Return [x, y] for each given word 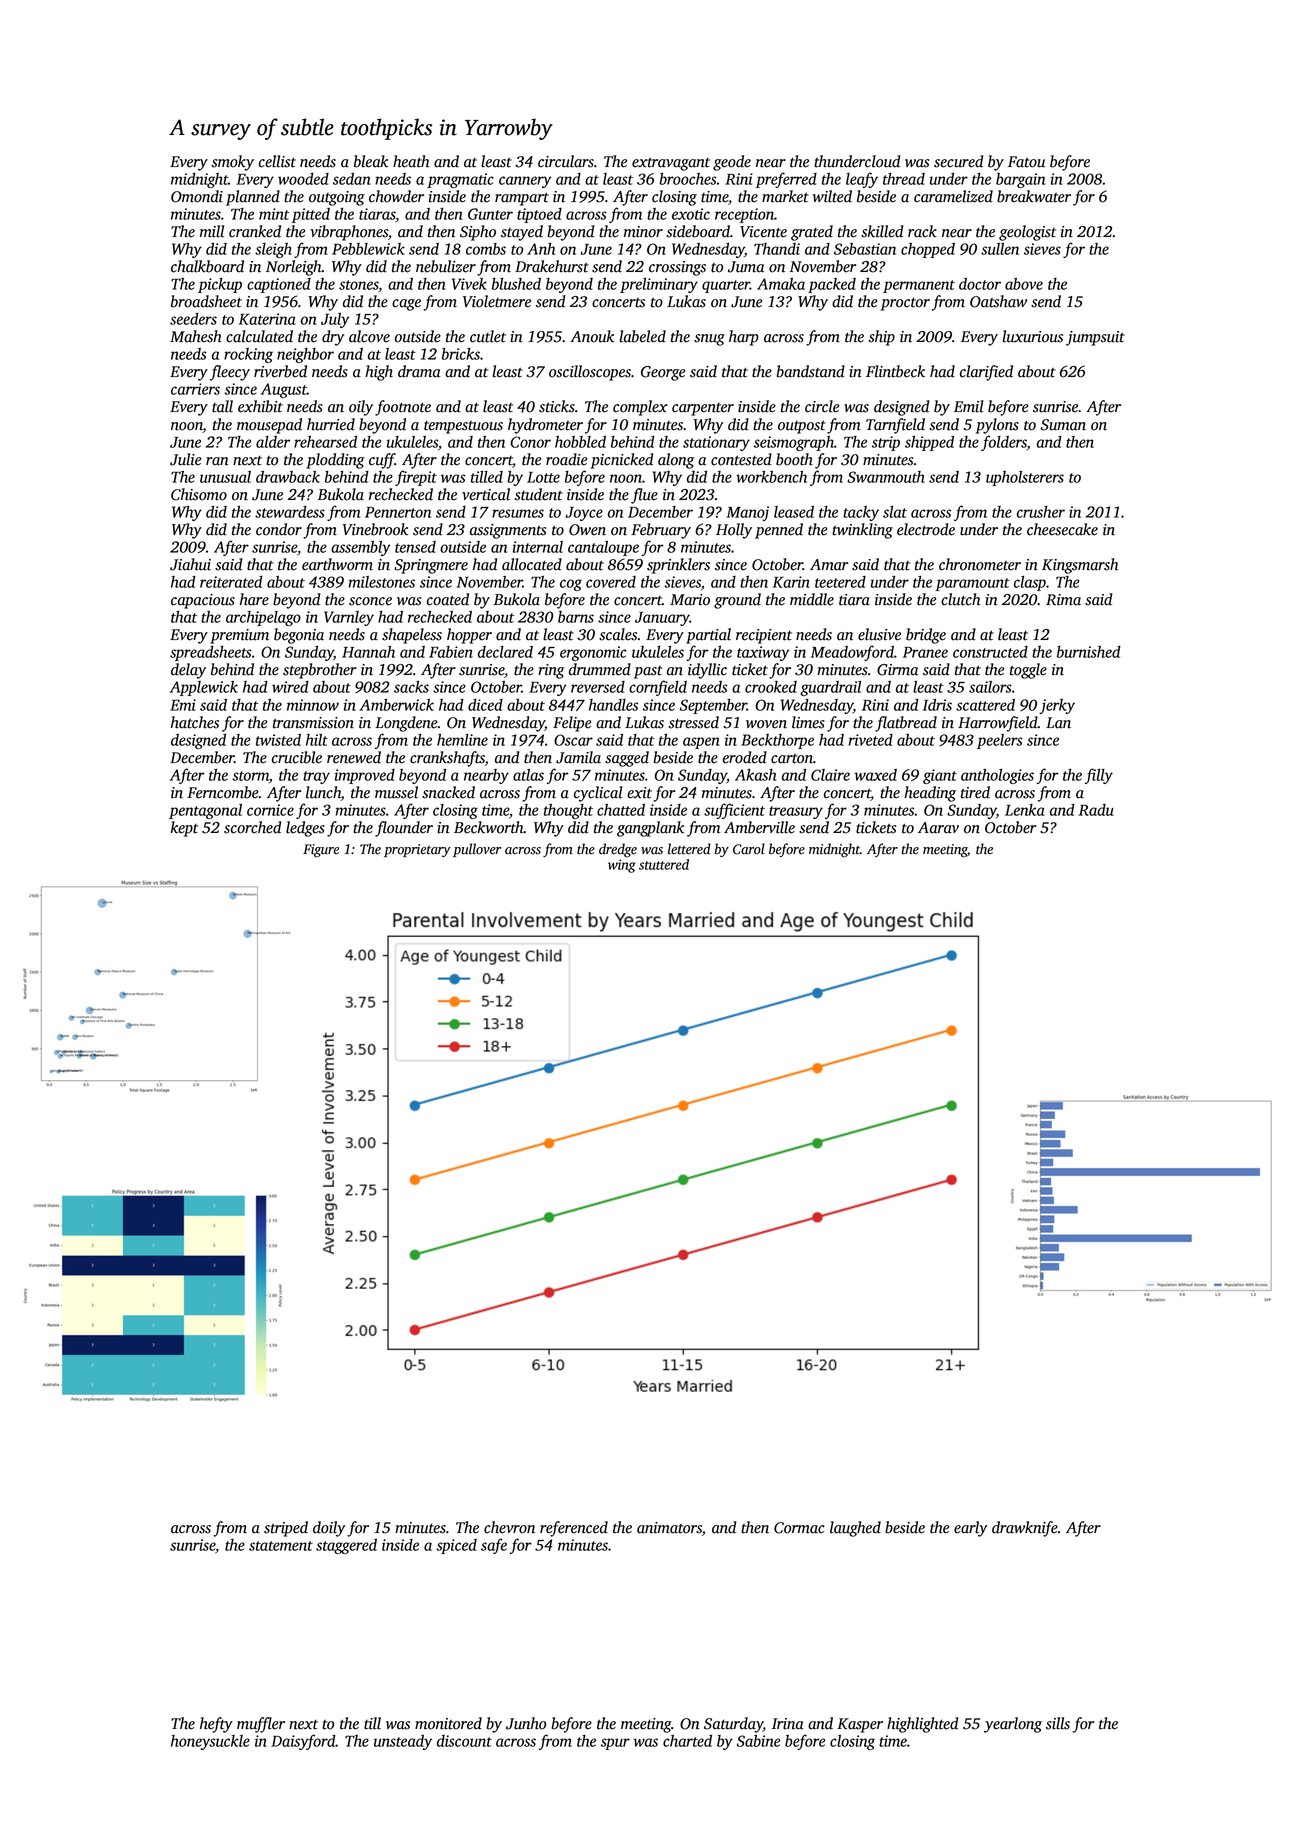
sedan [351, 179]
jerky [1057, 706]
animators [669, 1528]
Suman [1063, 425]
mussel [396, 792]
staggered [346, 1546]
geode [732, 163]
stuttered [664, 864]
